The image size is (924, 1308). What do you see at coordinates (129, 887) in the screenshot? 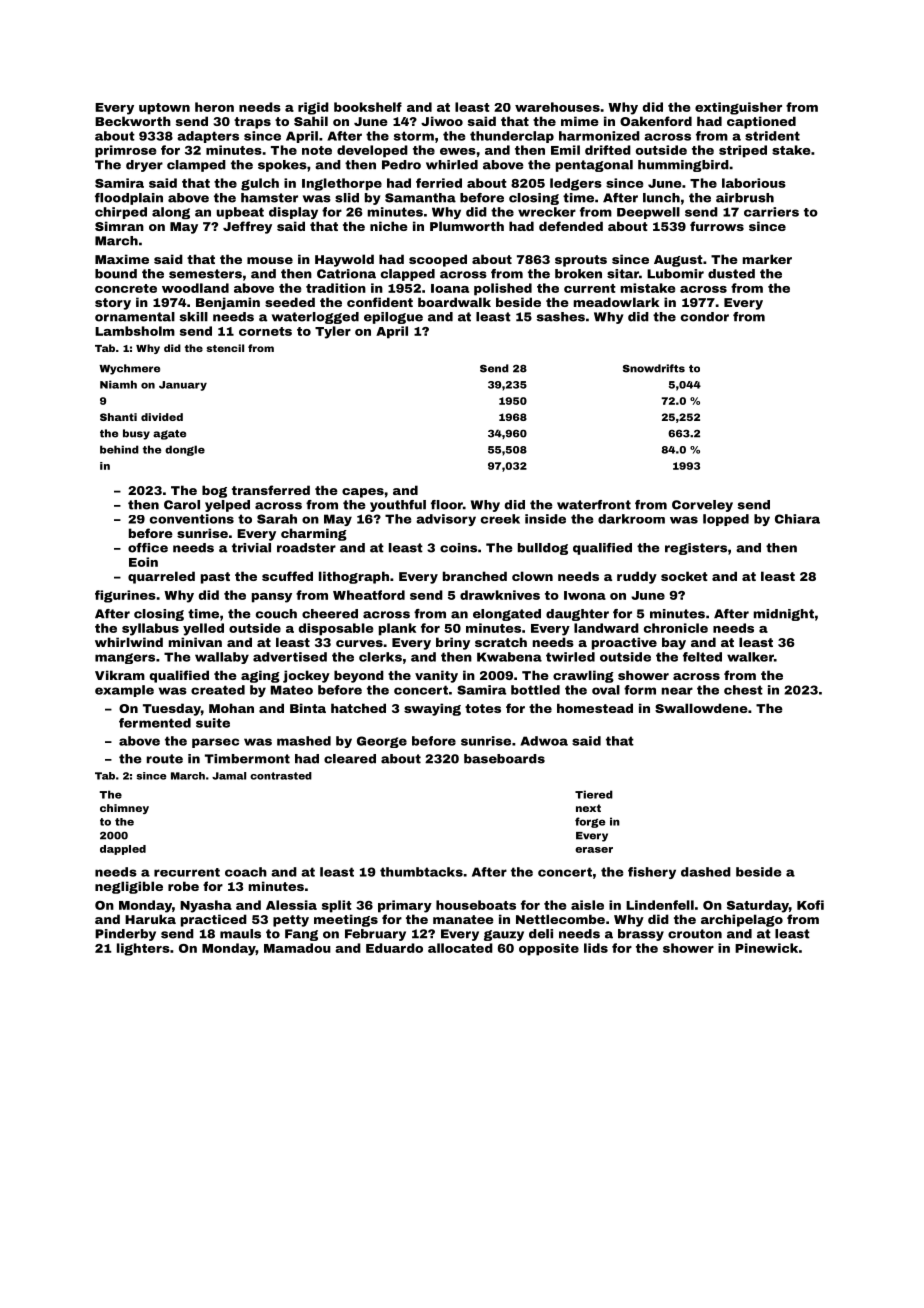
I see `negligible` at bounding box center [129, 887].
